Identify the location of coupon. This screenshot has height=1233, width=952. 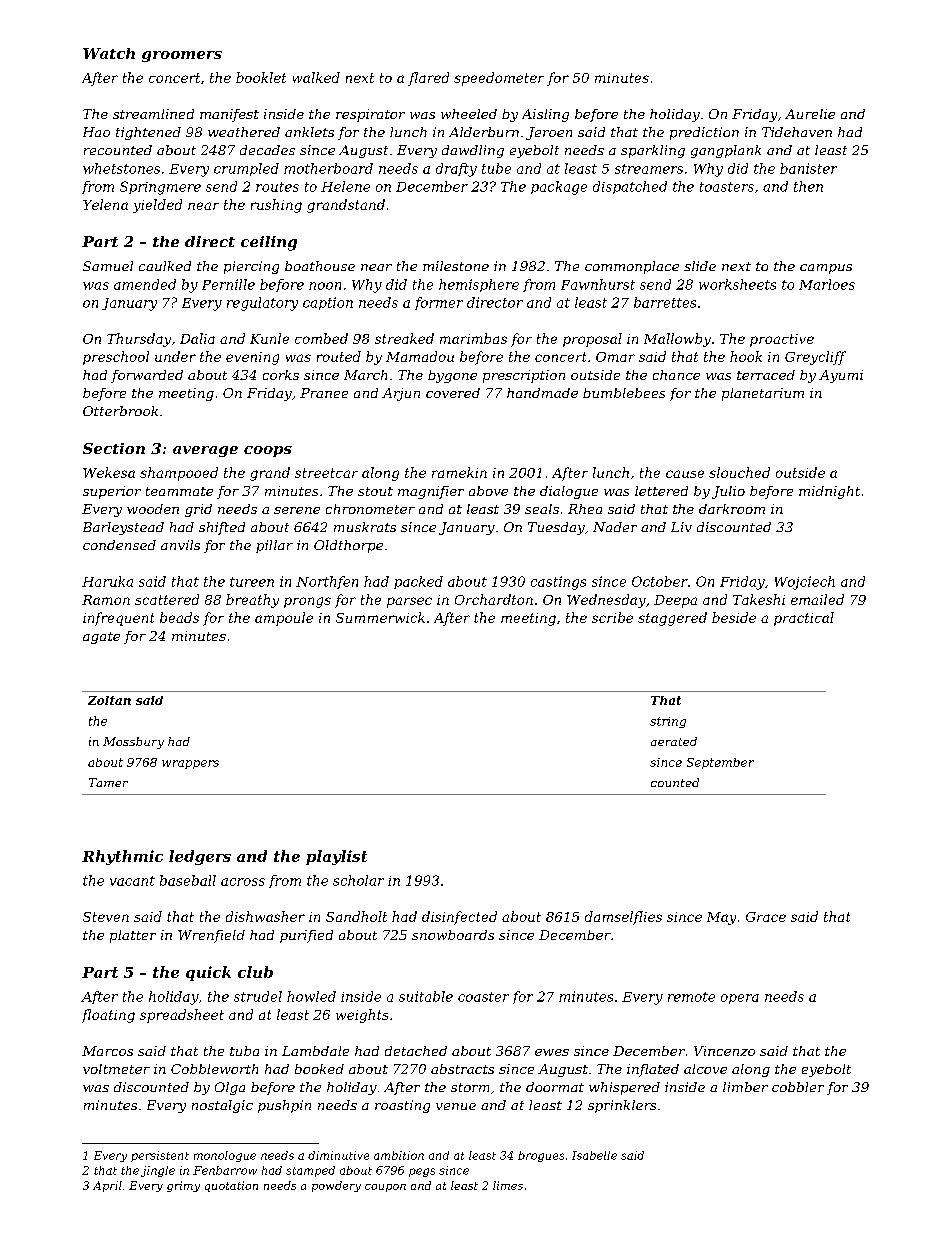
(385, 1188).
